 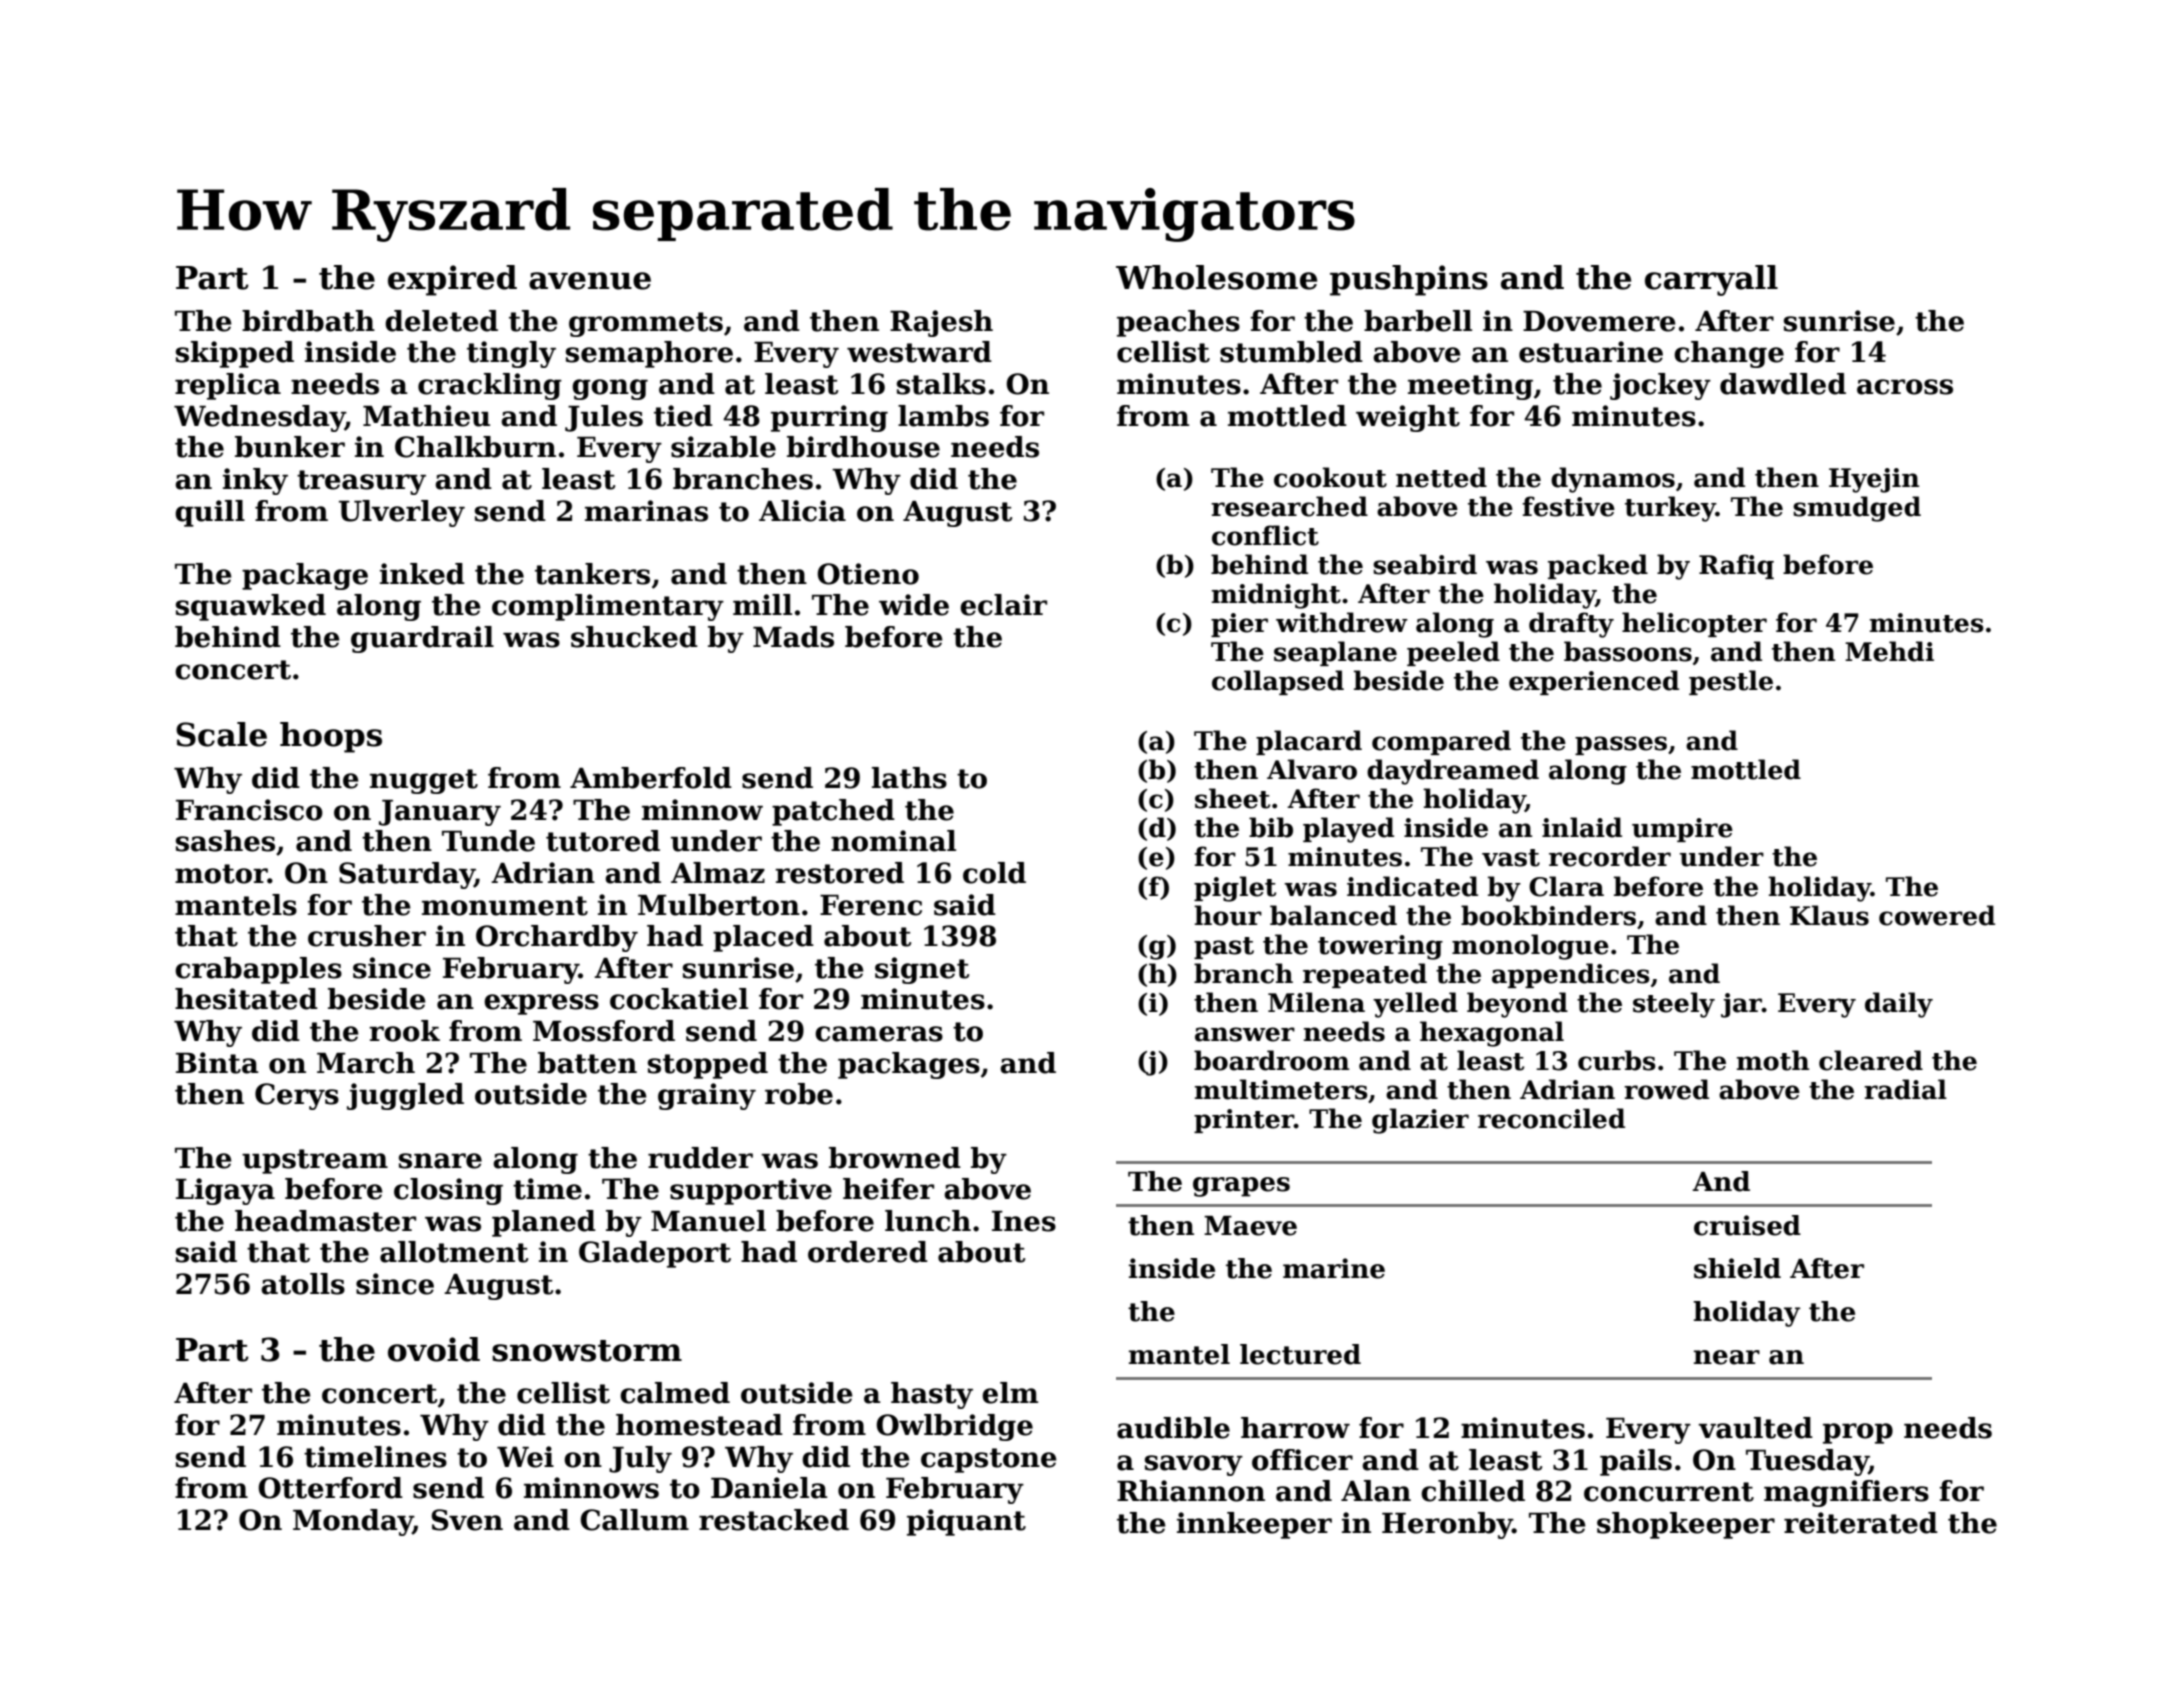 I want to click on cookout, so click(x=1330, y=477).
